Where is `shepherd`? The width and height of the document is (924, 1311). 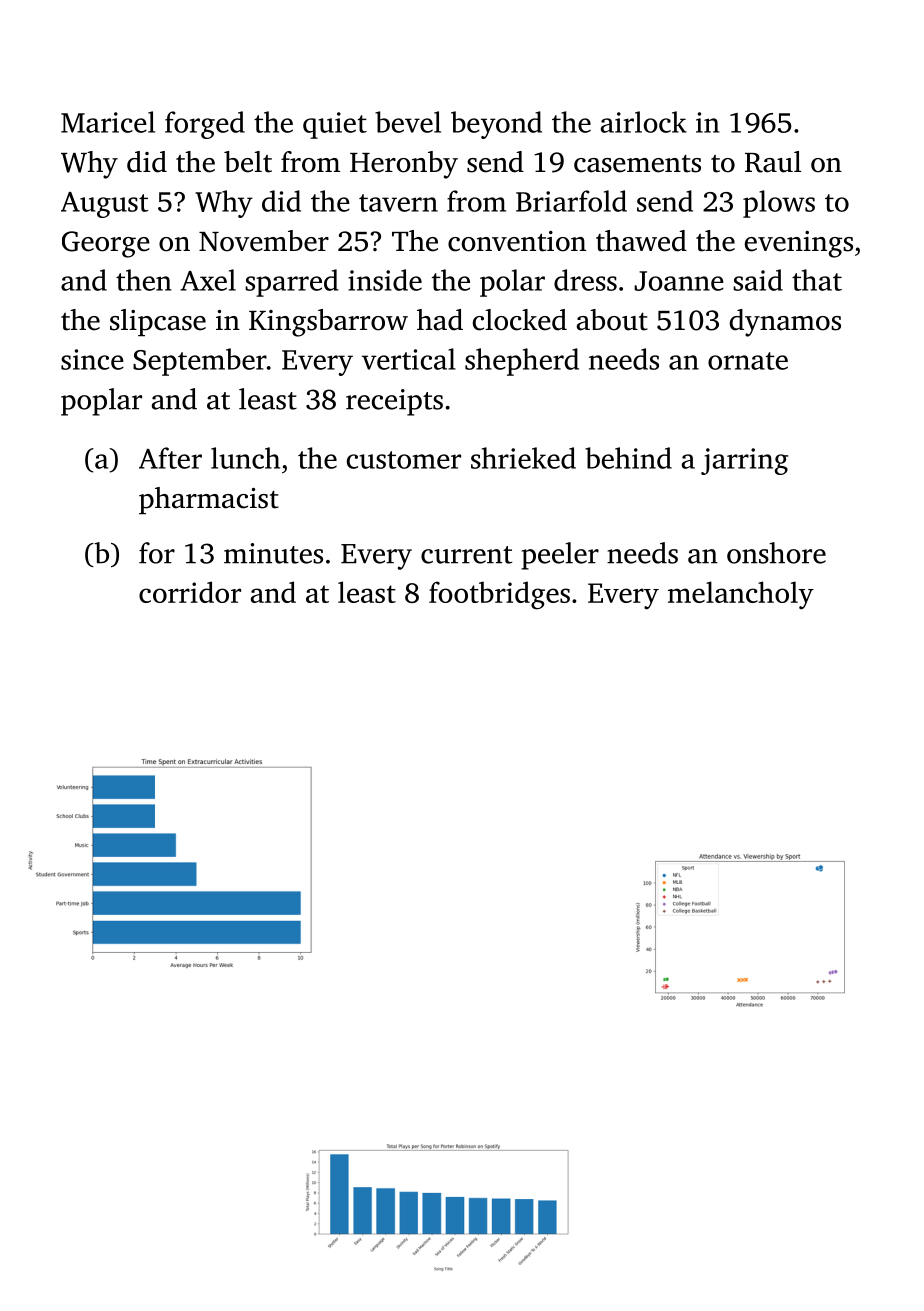 shepherd is located at coordinates (522, 362).
